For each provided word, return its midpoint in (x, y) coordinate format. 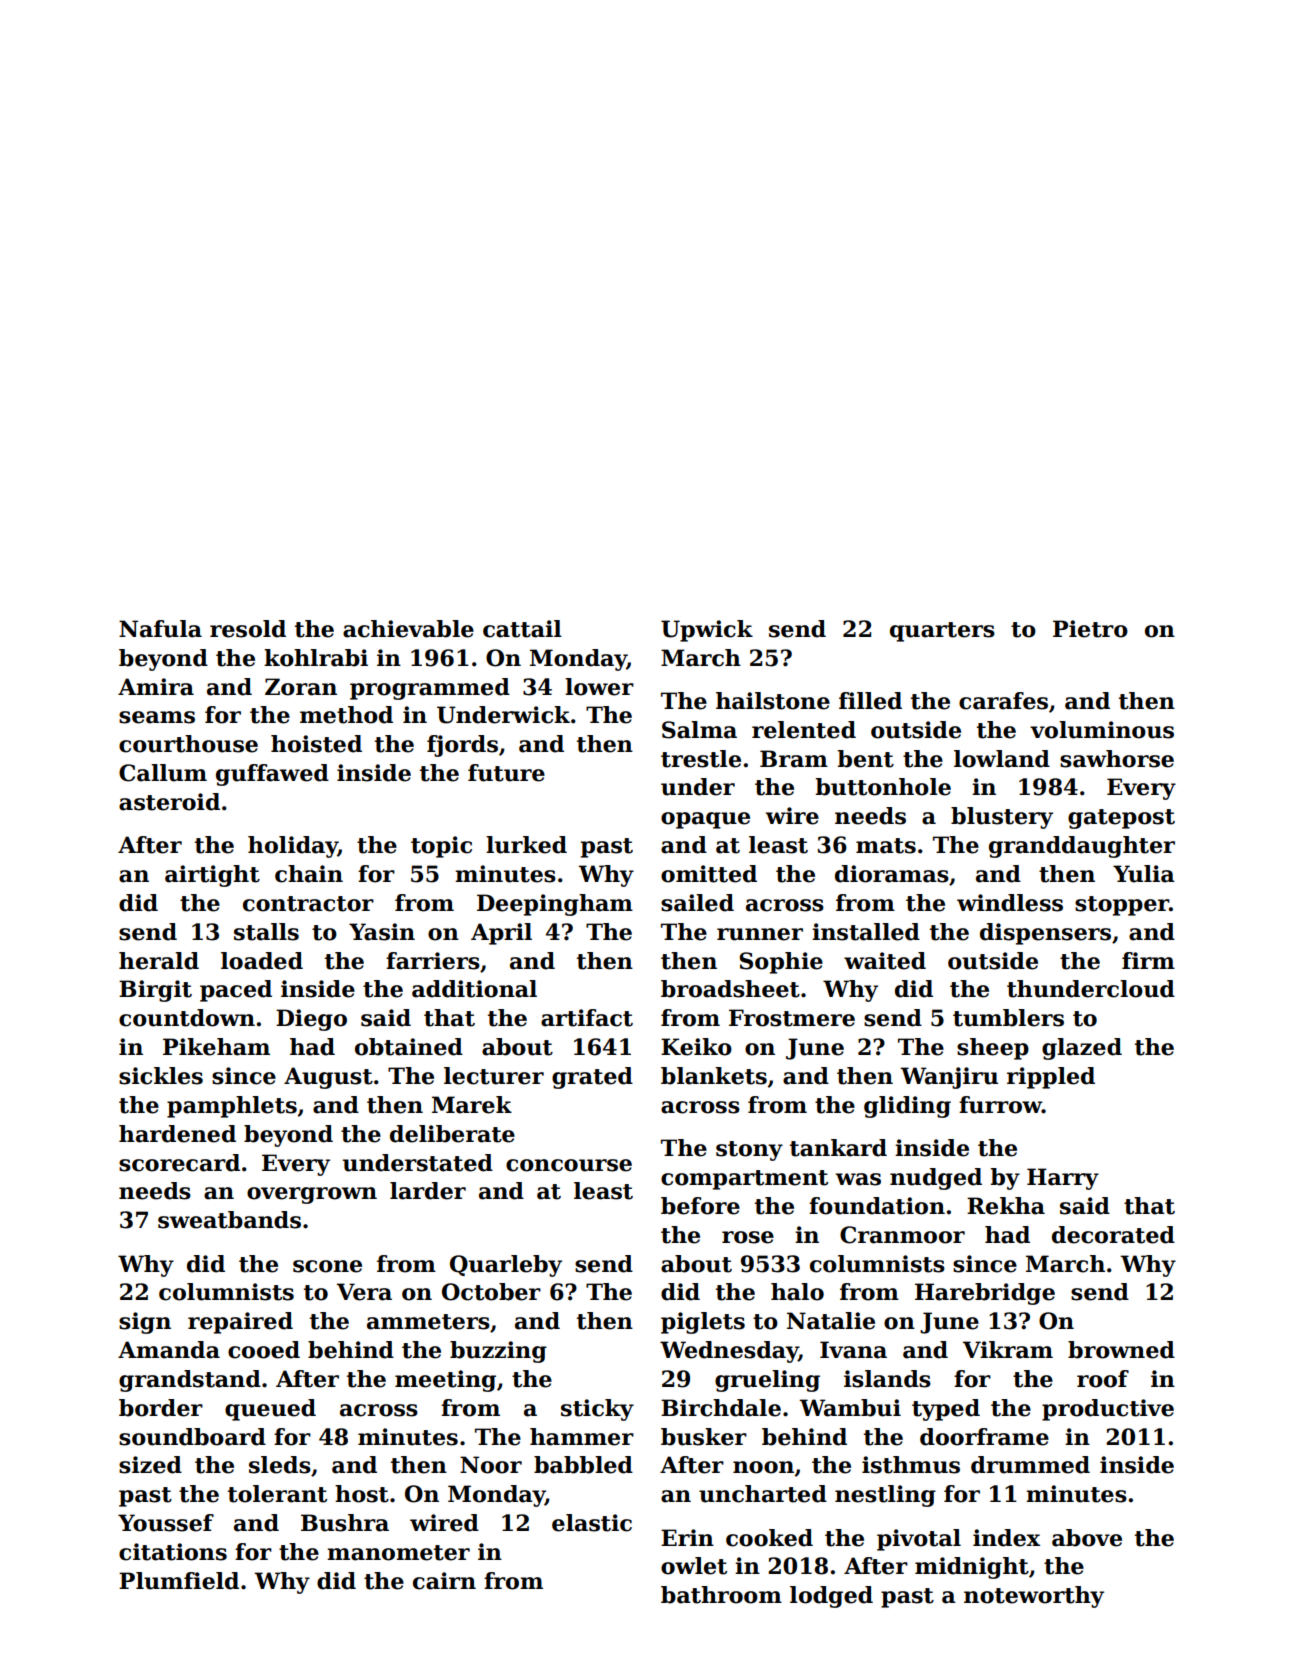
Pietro (1090, 629)
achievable (408, 629)
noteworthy (1034, 1597)
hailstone (773, 701)
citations (173, 1552)
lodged (831, 1597)
